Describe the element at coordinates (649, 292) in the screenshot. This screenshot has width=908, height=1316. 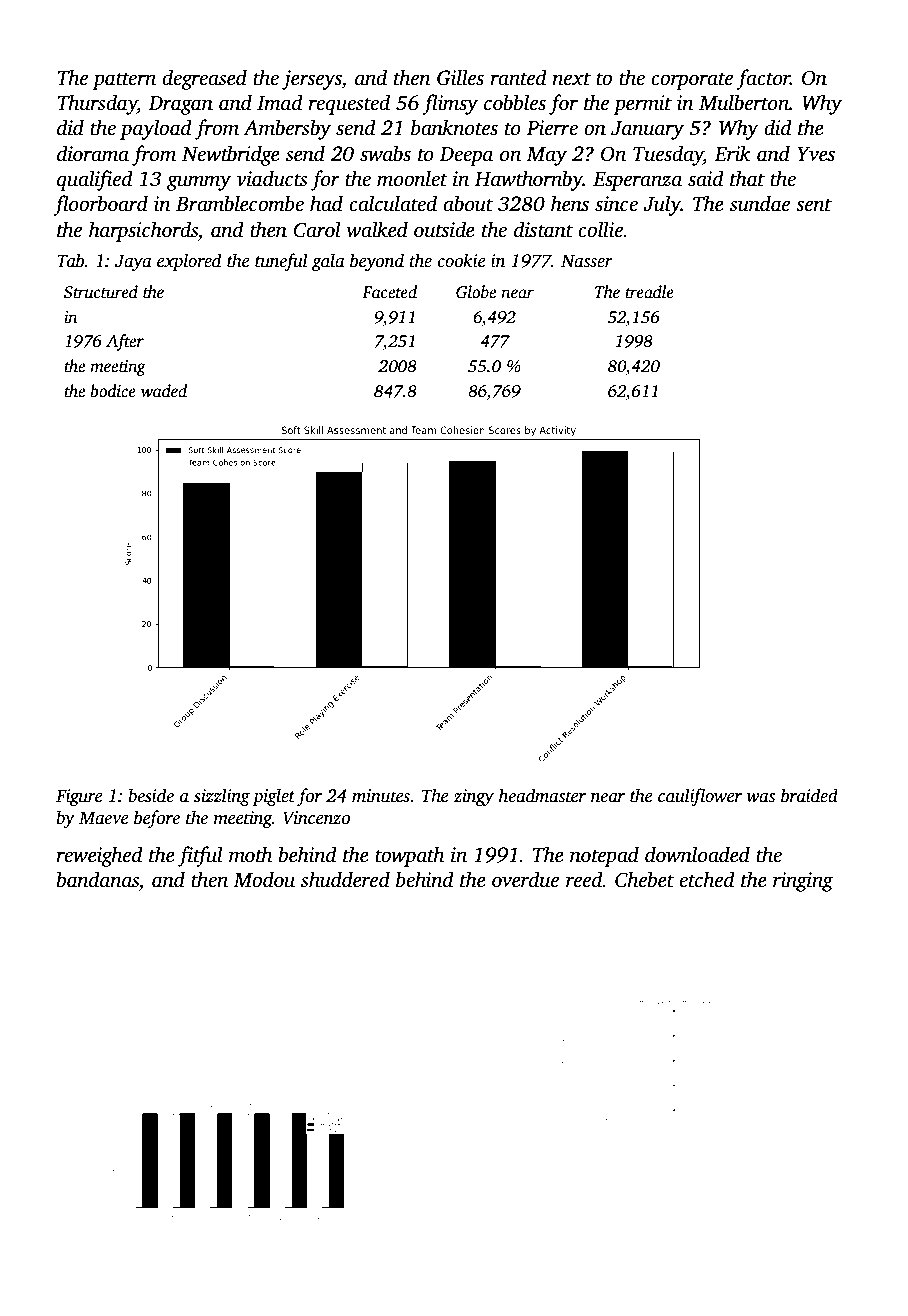
I see `treadle` at that location.
